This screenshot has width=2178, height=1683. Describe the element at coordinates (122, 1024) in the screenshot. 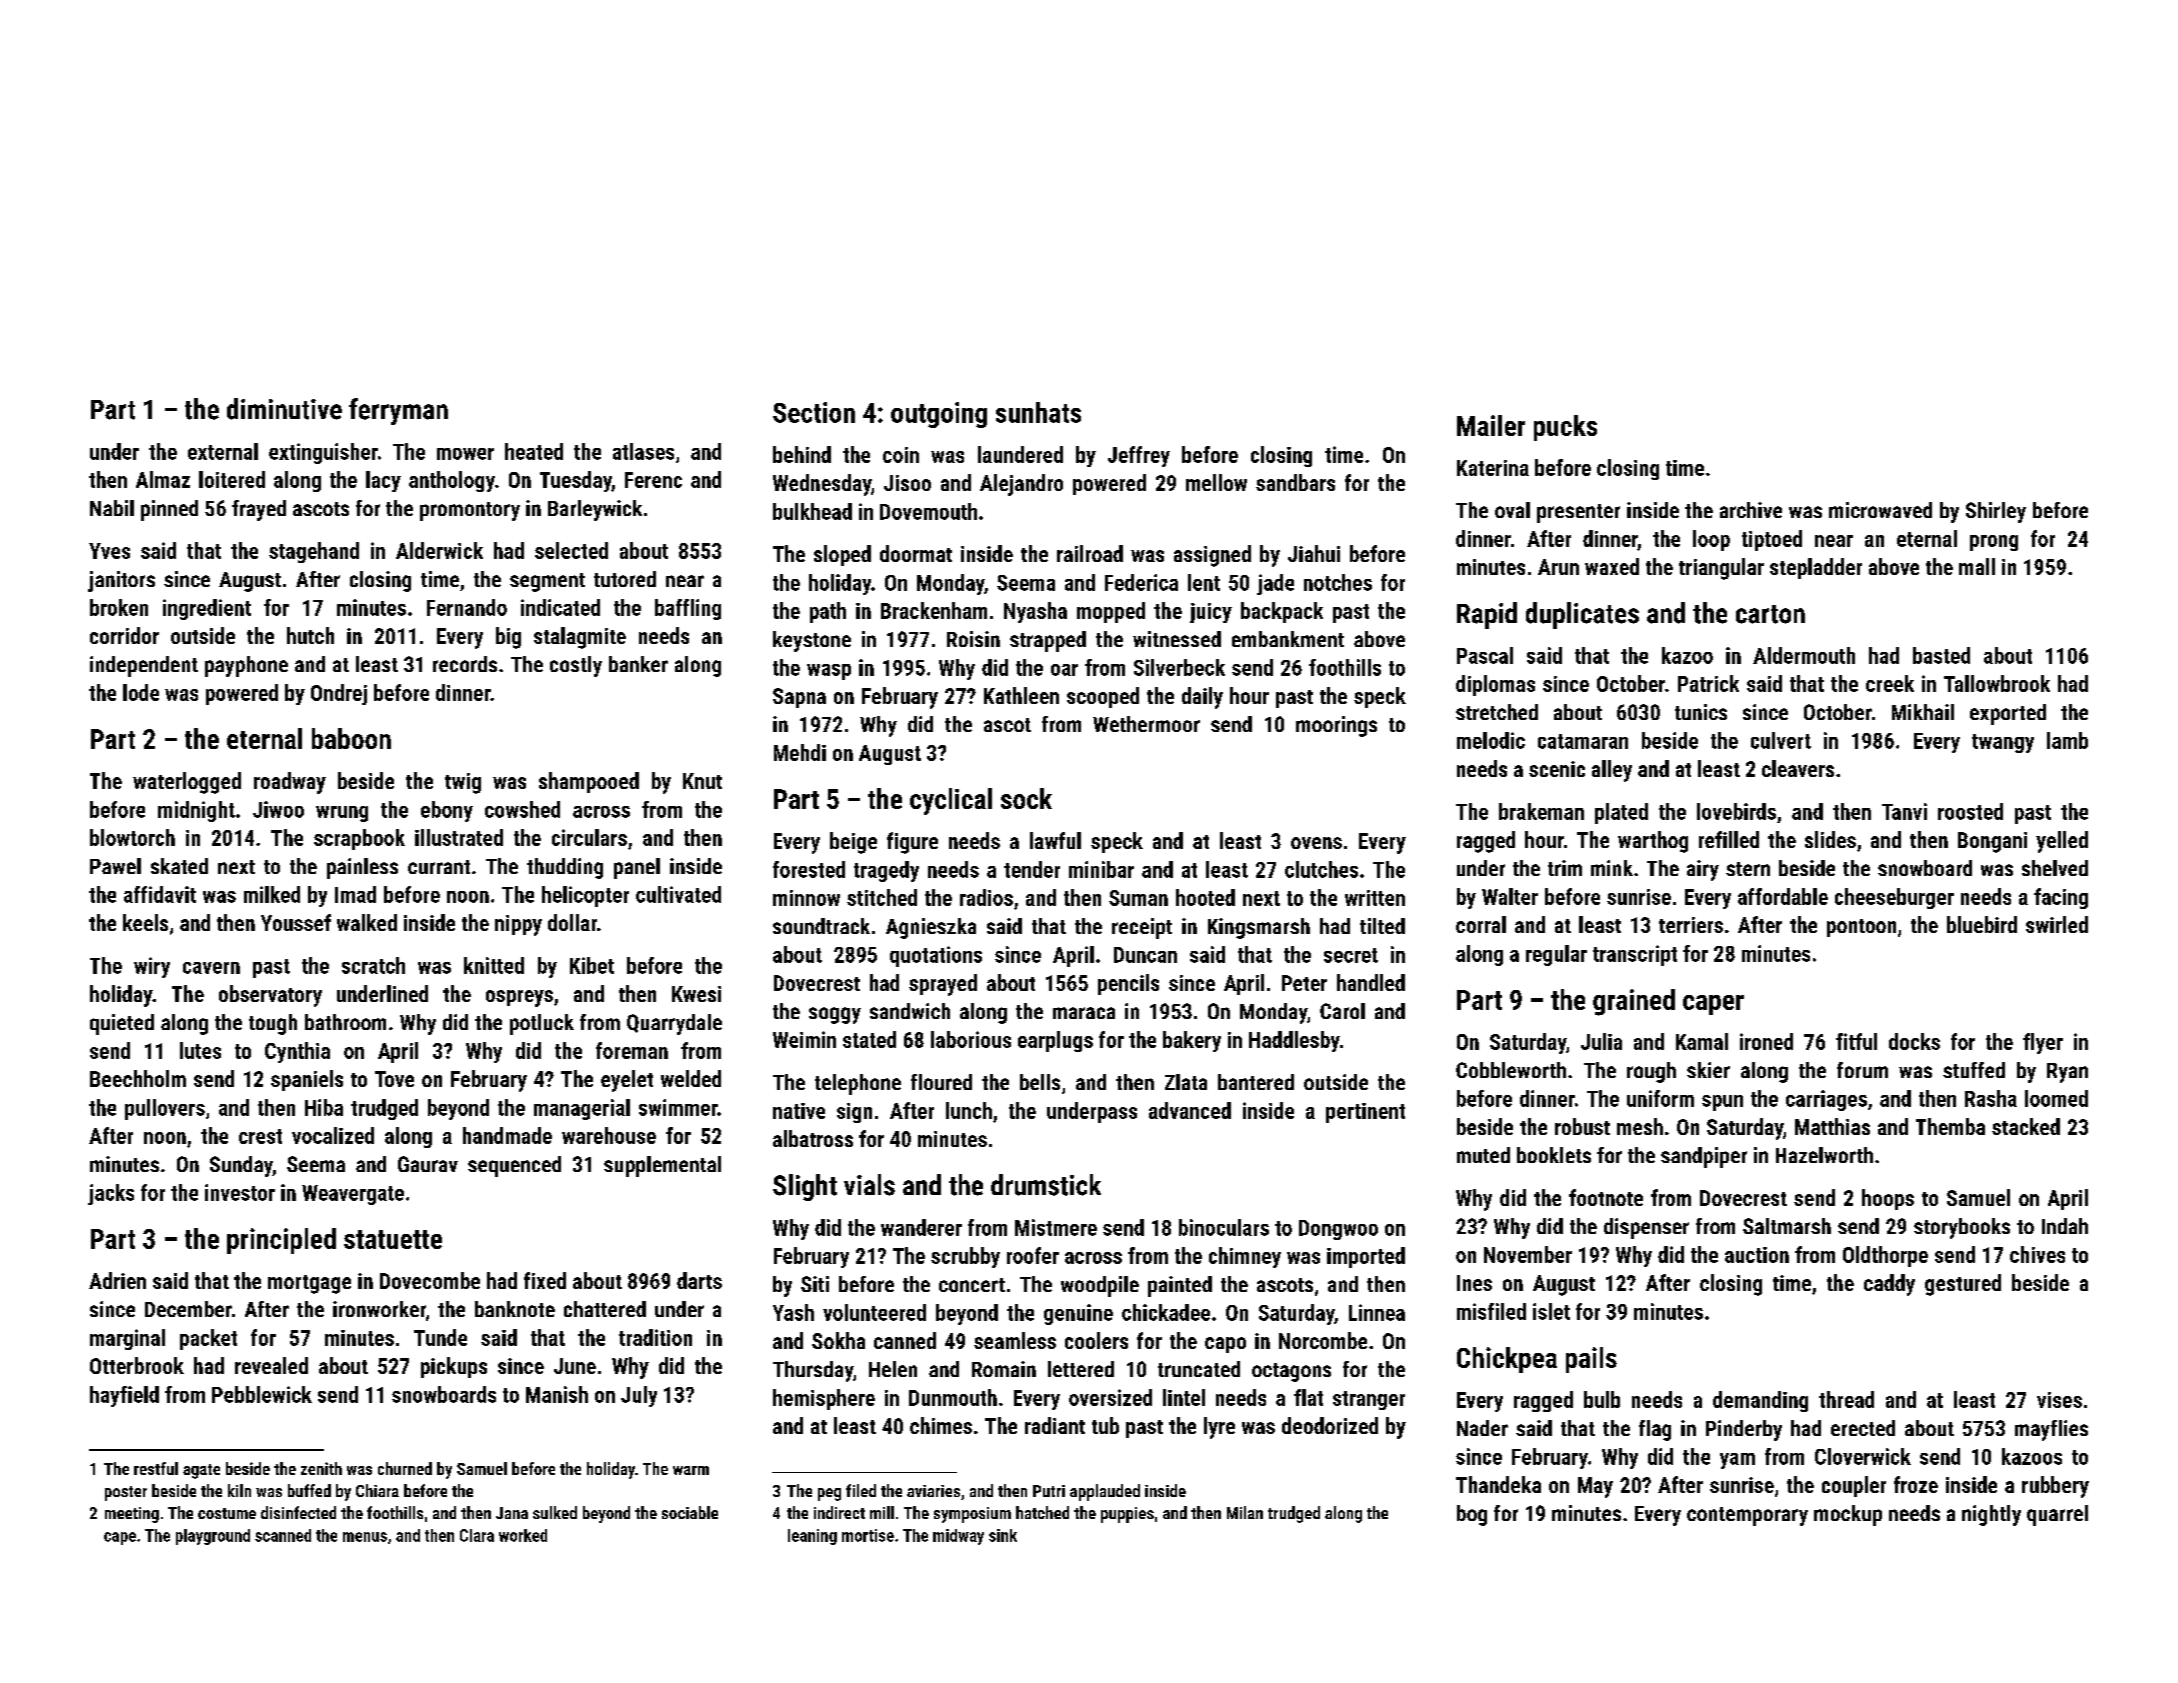

I see `quieted` at that location.
